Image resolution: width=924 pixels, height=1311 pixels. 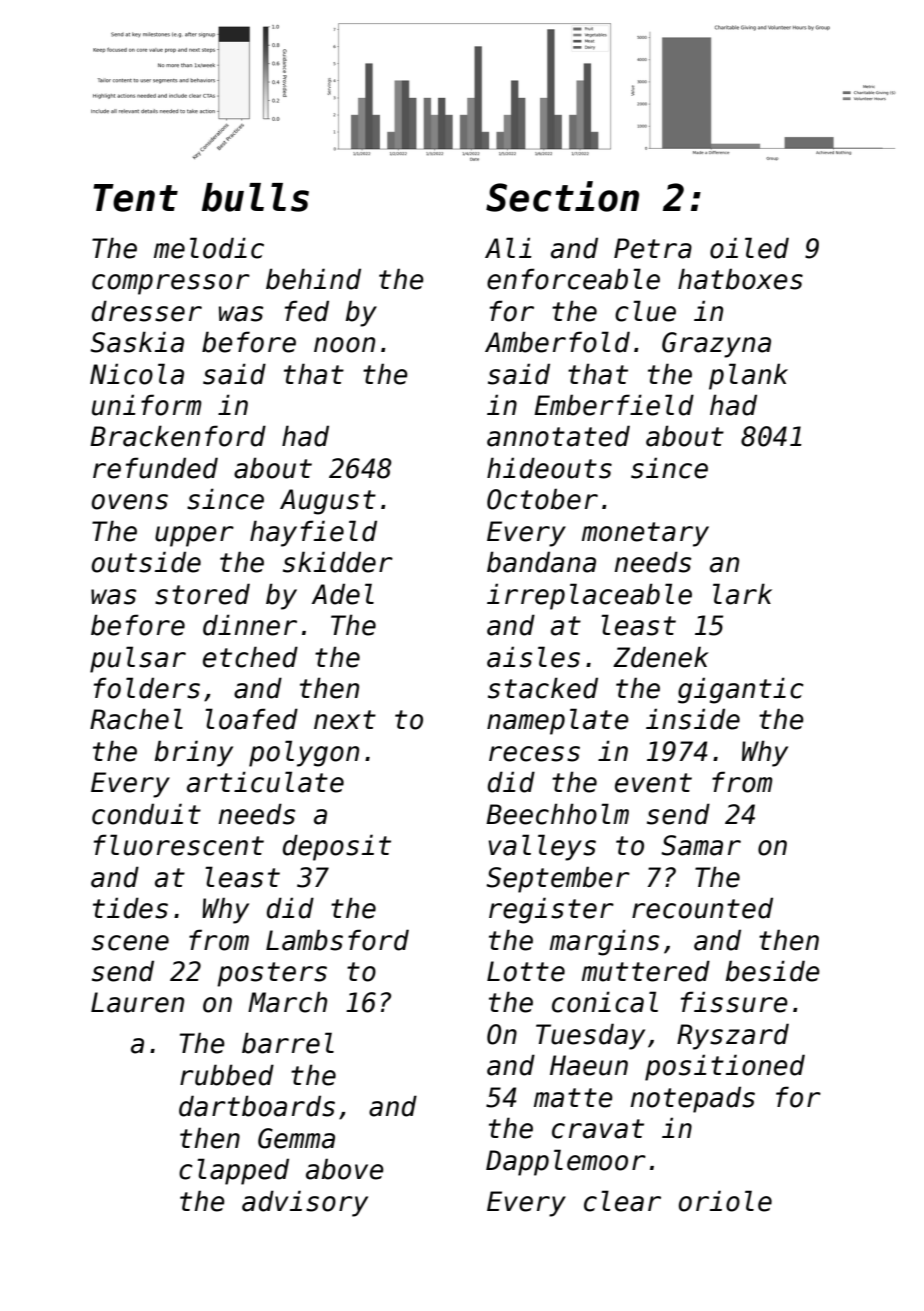 What do you see at coordinates (562, 196) in the image?
I see `Section` at bounding box center [562, 196].
